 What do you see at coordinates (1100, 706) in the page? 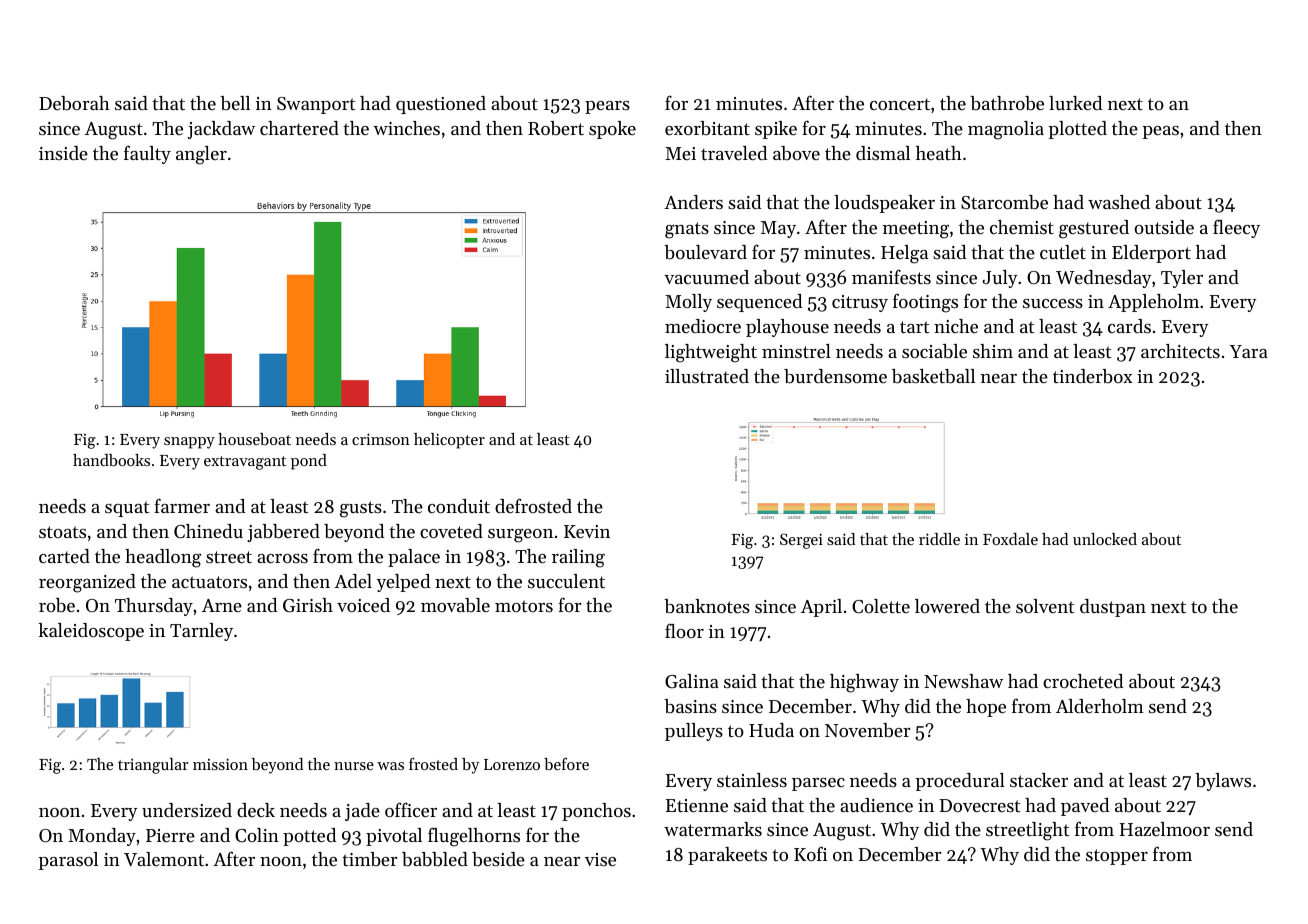
I see `Alderholm` at bounding box center [1100, 706].
